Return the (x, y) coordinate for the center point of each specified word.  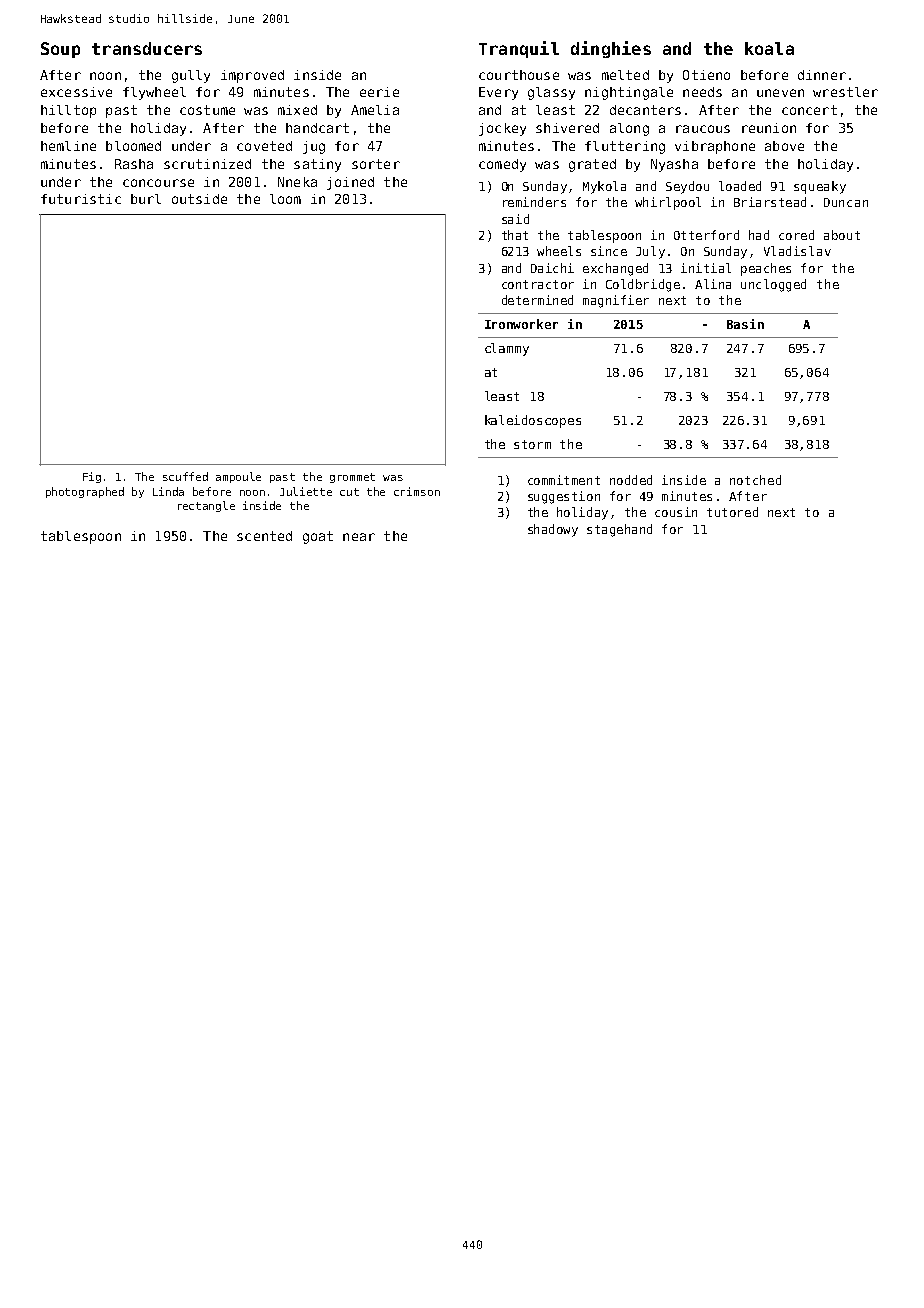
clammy (507, 349)
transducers (147, 48)
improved (252, 76)
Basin (745, 324)
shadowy (553, 530)
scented (264, 536)
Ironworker (521, 324)
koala (769, 48)
